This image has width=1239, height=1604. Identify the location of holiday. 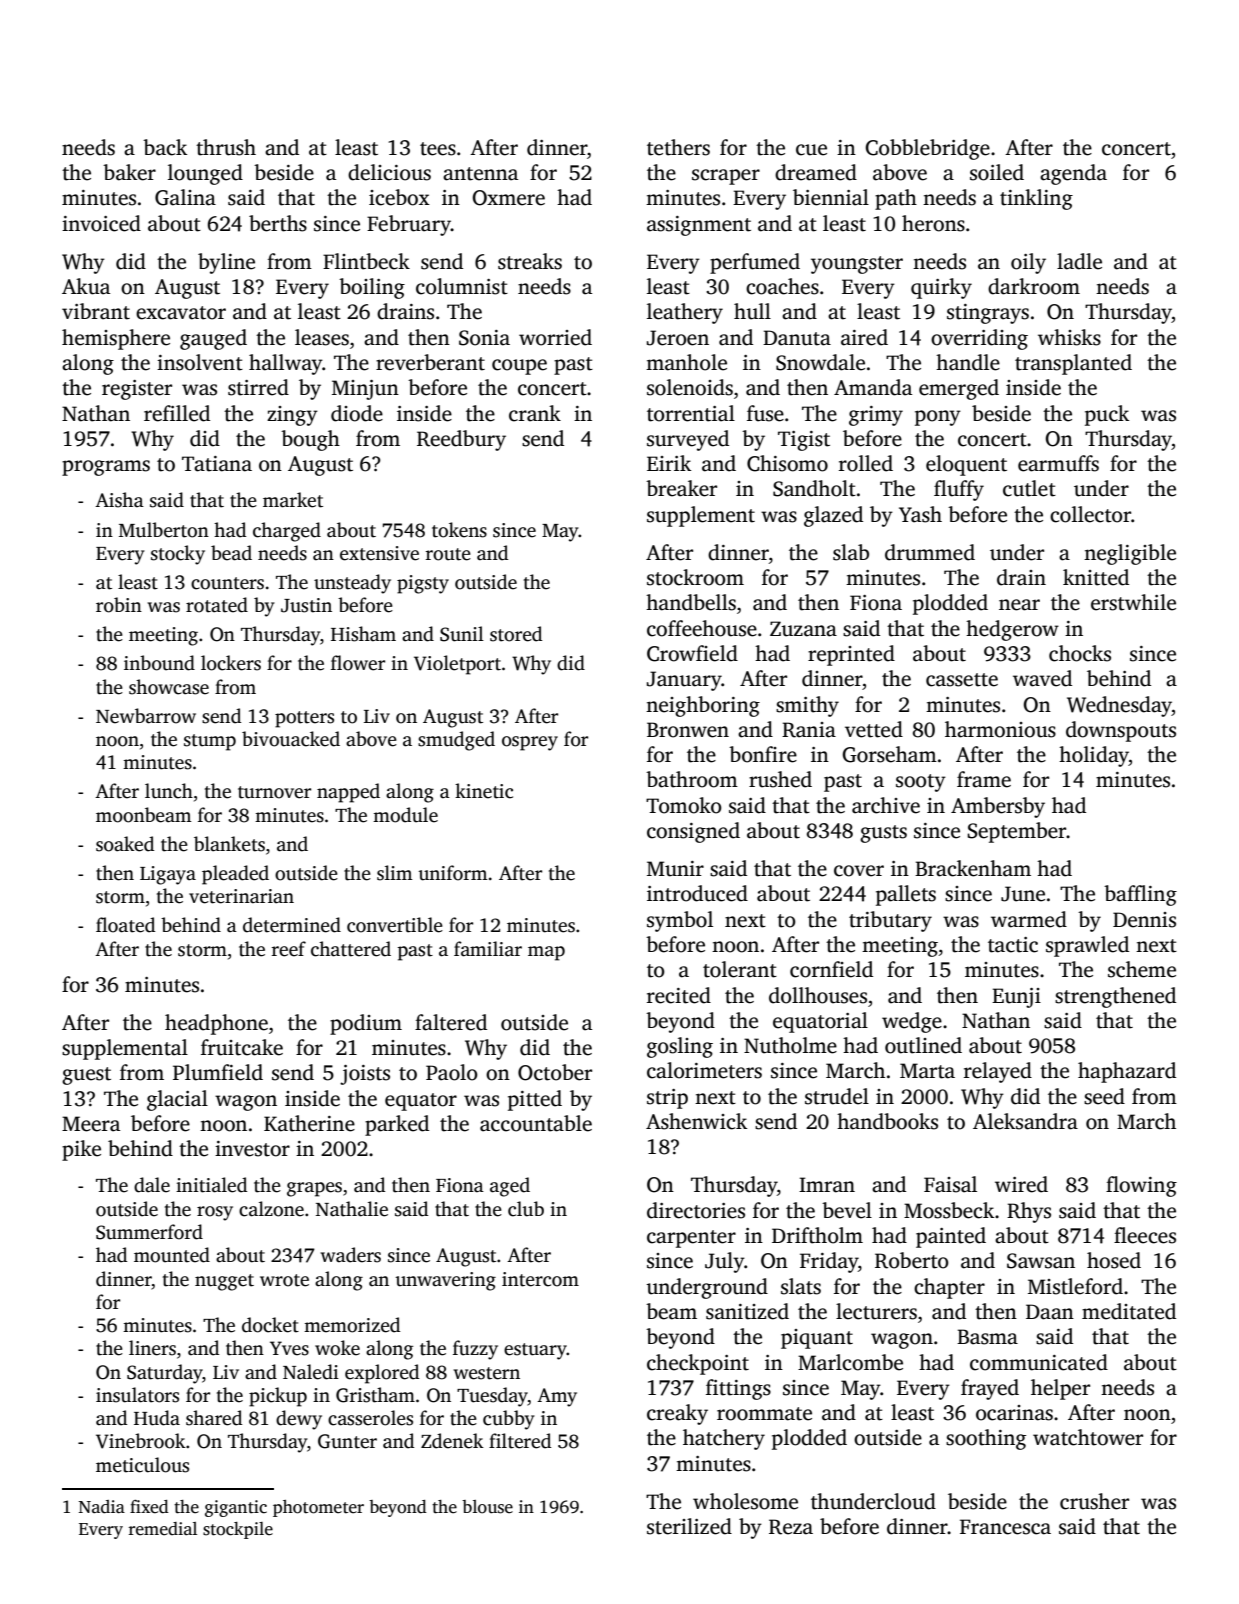
(1094, 756).
